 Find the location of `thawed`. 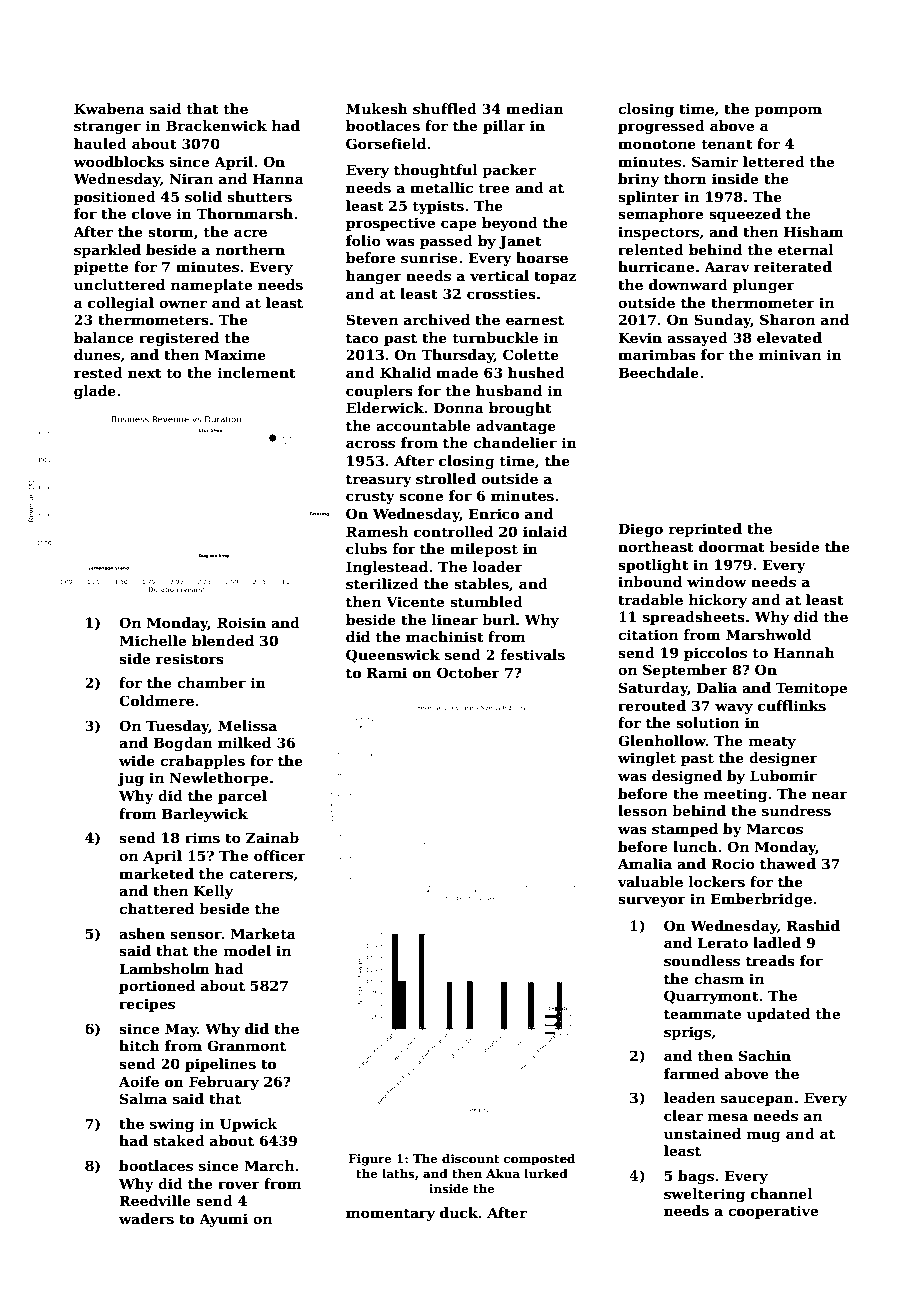

thawed is located at coordinates (788, 863).
